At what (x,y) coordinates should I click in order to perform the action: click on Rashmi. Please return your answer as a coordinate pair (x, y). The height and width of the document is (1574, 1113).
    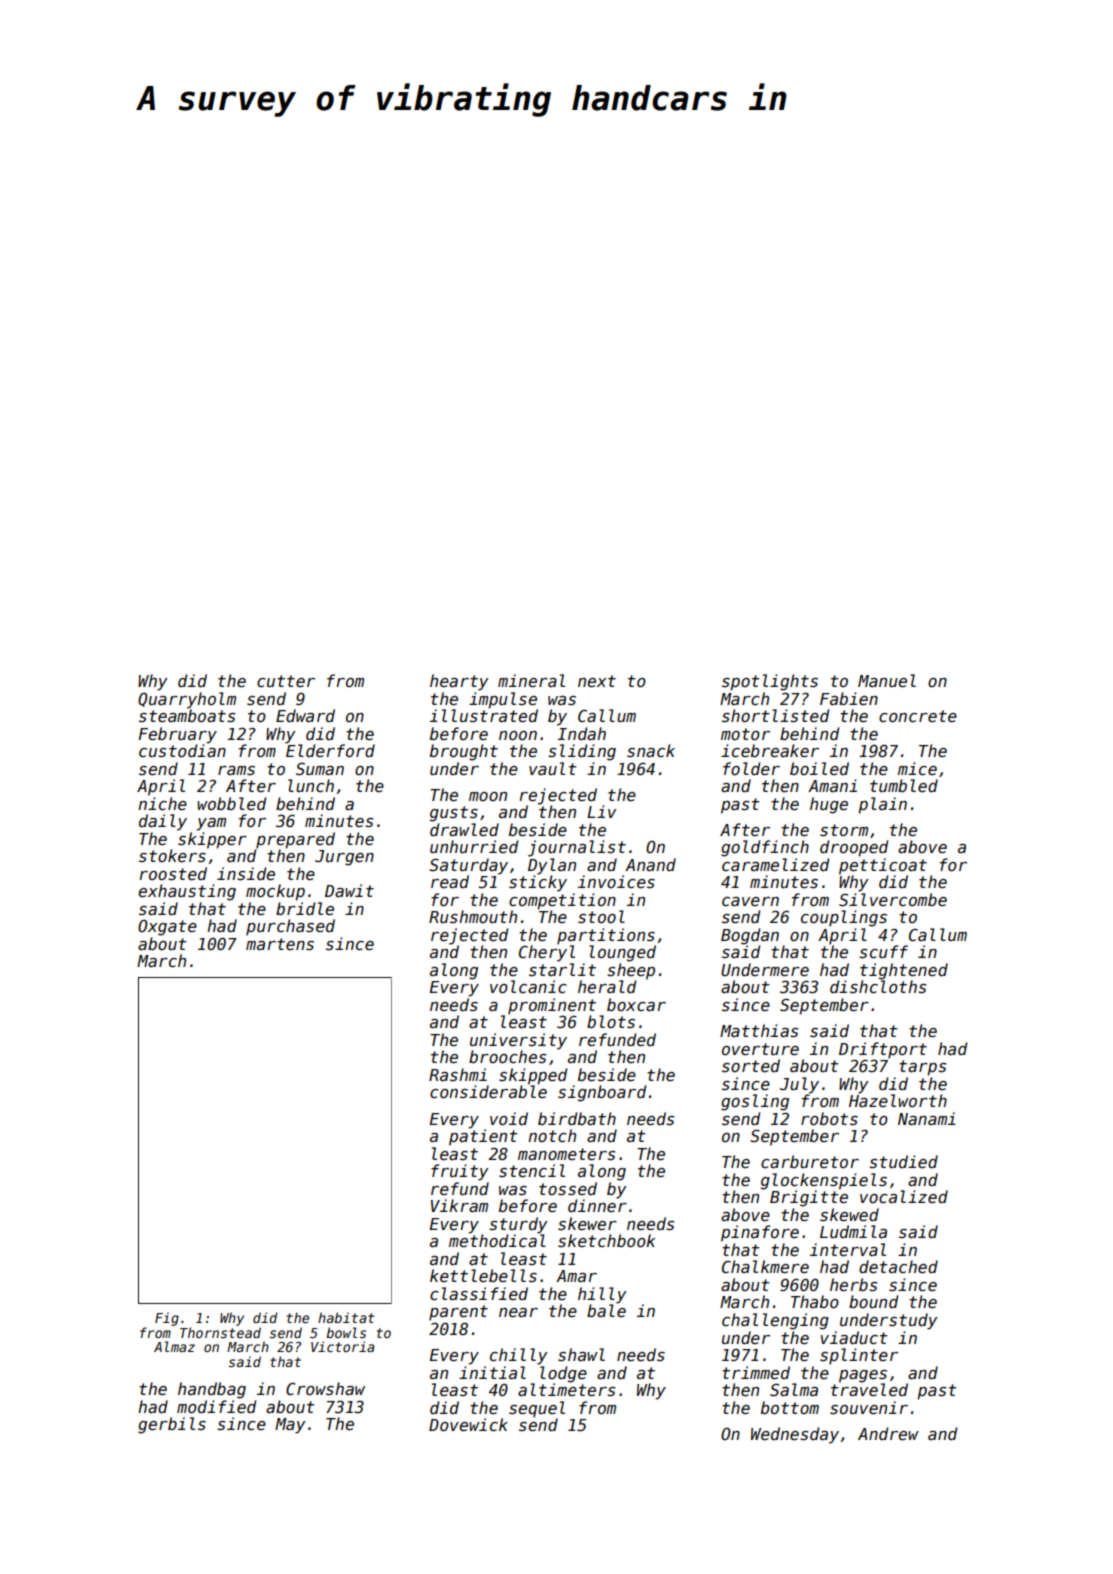
    Looking at the image, I should click on (458, 1074).
